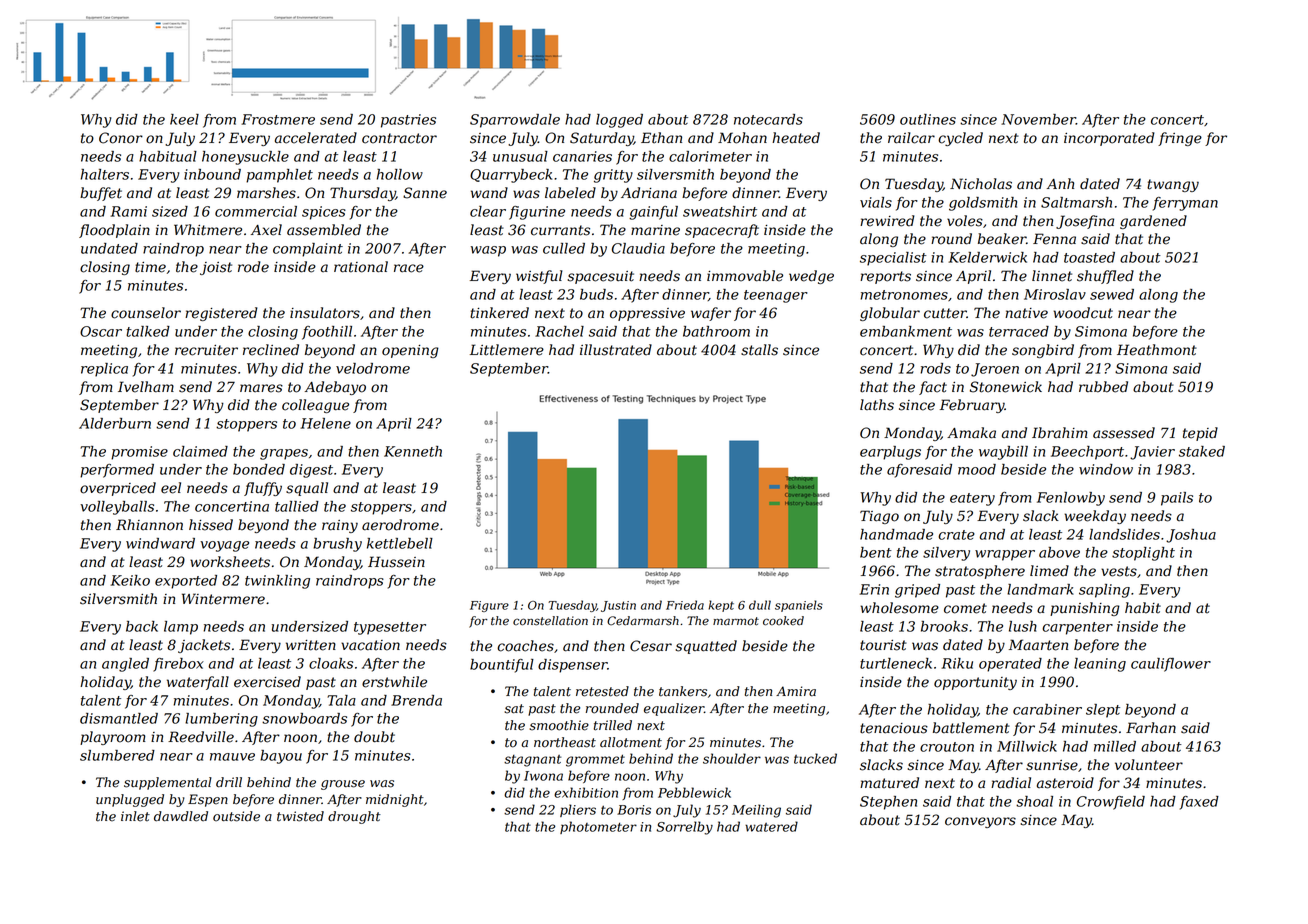 This screenshot has height=924, width=1308. Describe the element at coordinates (799, 606) in the screenshot. I see `spaniels` at that location.
